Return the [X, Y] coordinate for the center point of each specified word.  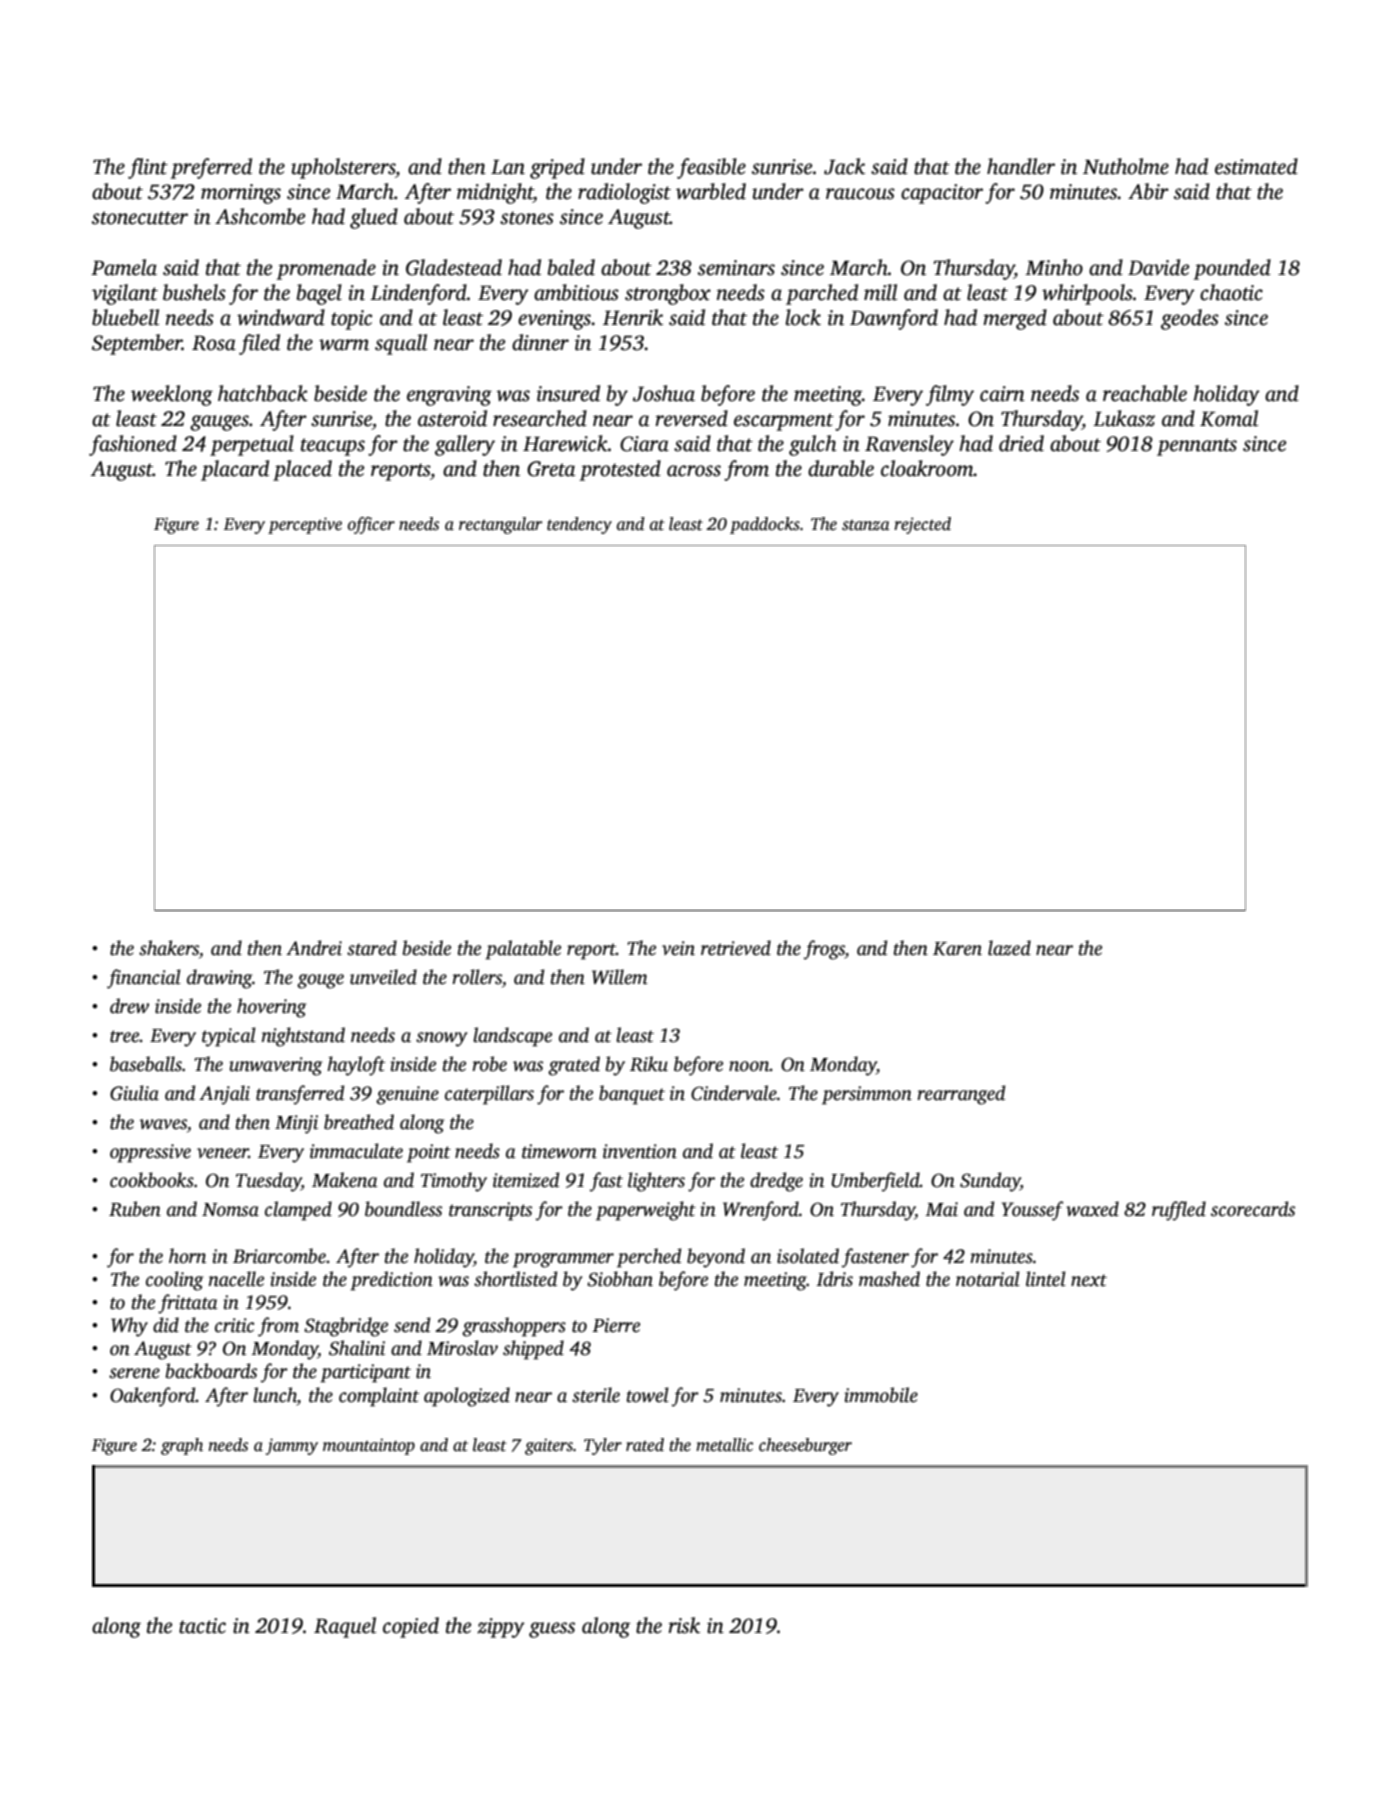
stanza [866, 525]
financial [144, 979]
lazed [1009, 948]
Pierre [616, 1325]
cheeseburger [805, 1446]
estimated [1256, 166]
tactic [202, 1626]
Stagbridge [346, 1327]
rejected [922, 525]
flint [148, 168]
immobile [881, 1395]
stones [527, 218]
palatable [523, 950]
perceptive [305, 525]
